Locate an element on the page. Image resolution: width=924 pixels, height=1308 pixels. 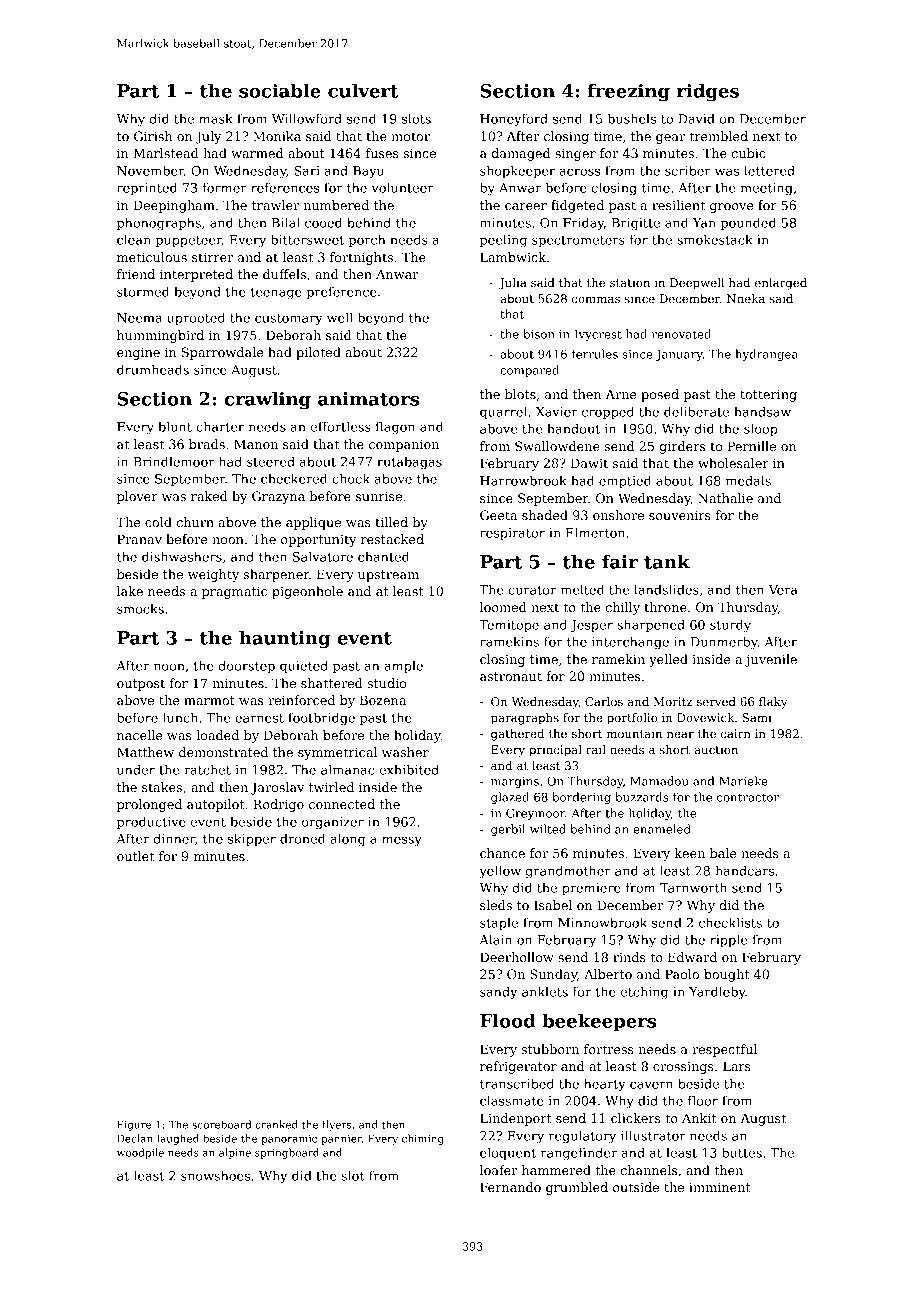
ridges is located at coordinates (708, 92).
